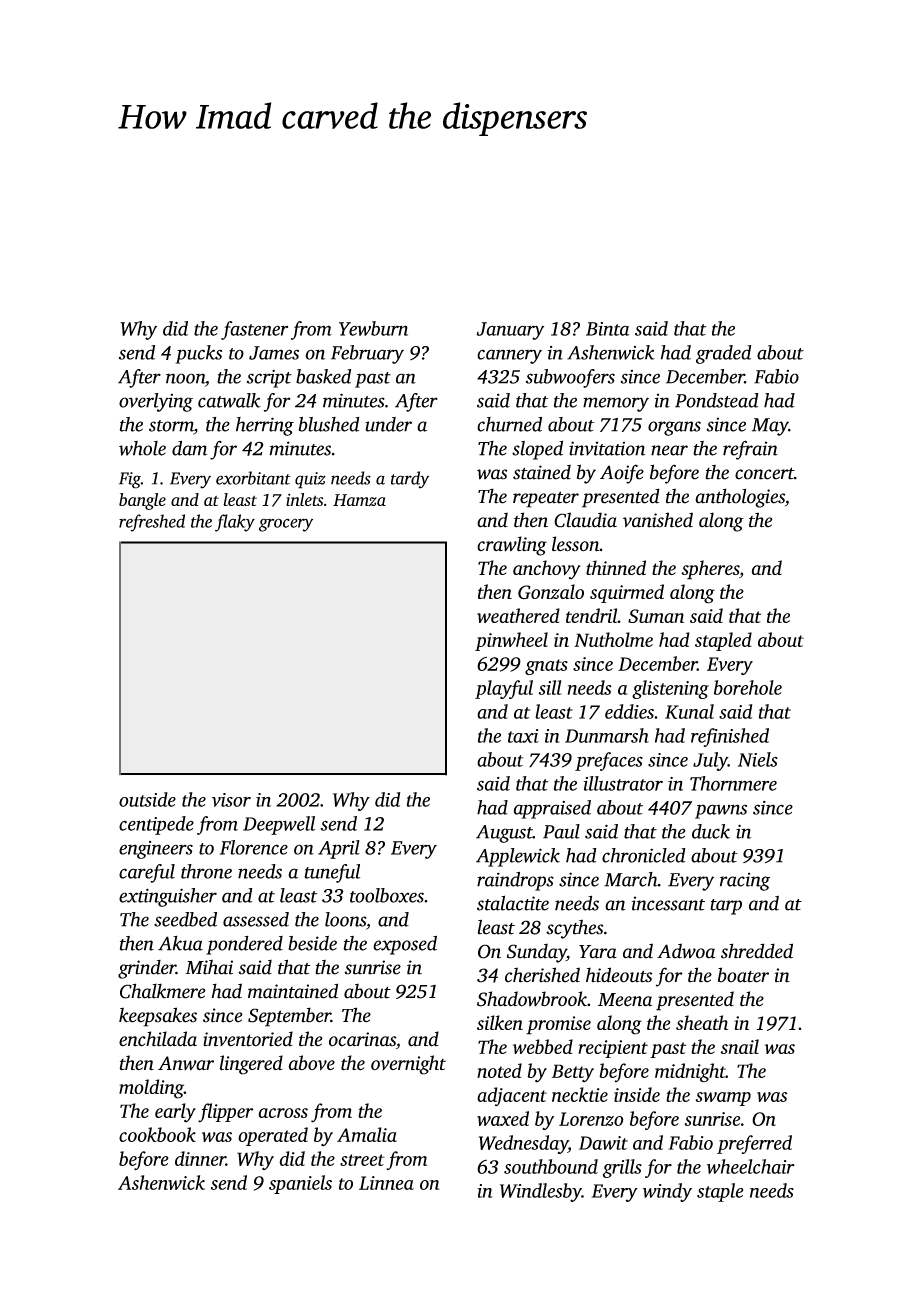 This screenshot has height=1314, width=924. What do you see at coordinates (745, 882) in the screenshot?
I see `racing` at bounding box center [745, 882].
